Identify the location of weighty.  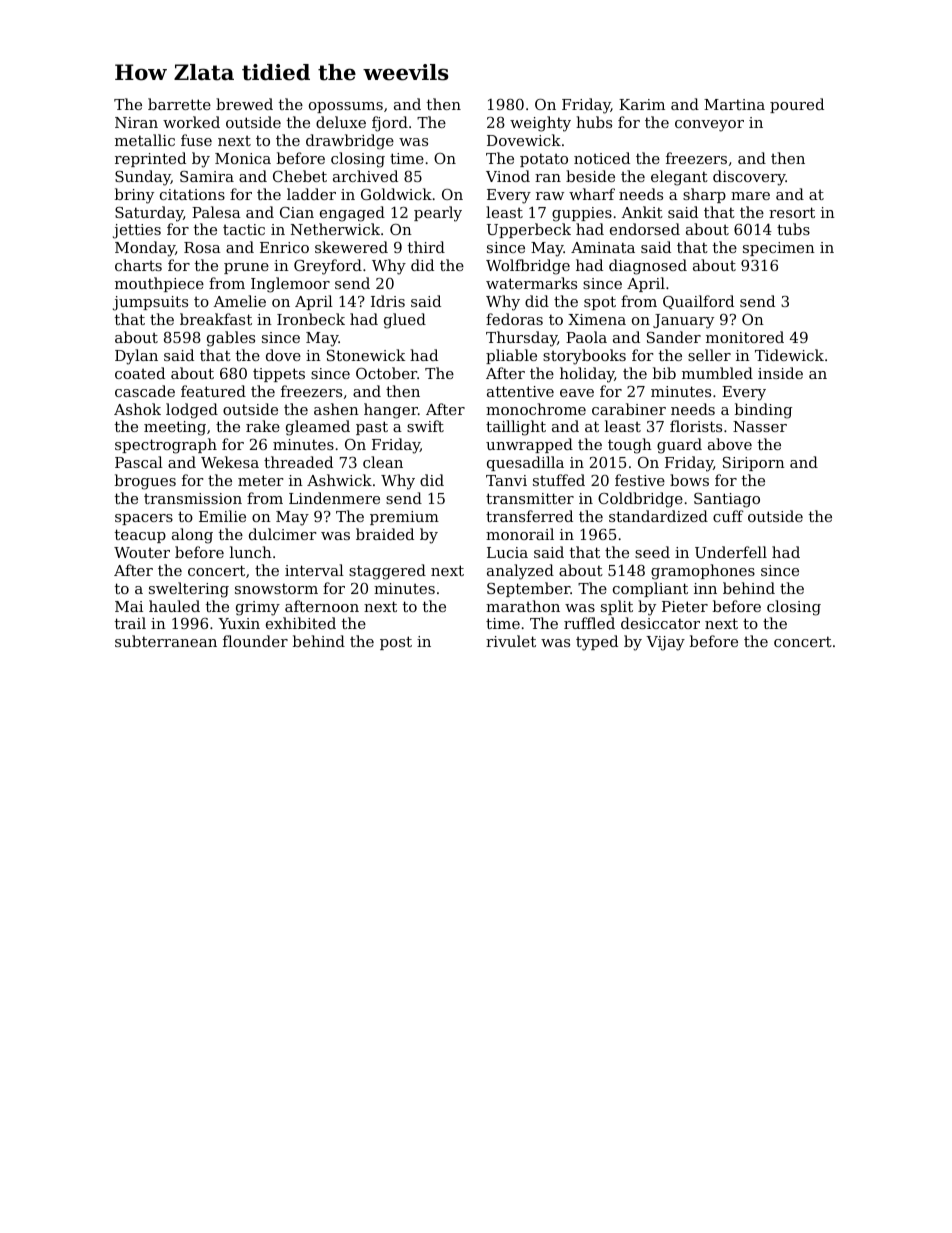
(540, 124).
